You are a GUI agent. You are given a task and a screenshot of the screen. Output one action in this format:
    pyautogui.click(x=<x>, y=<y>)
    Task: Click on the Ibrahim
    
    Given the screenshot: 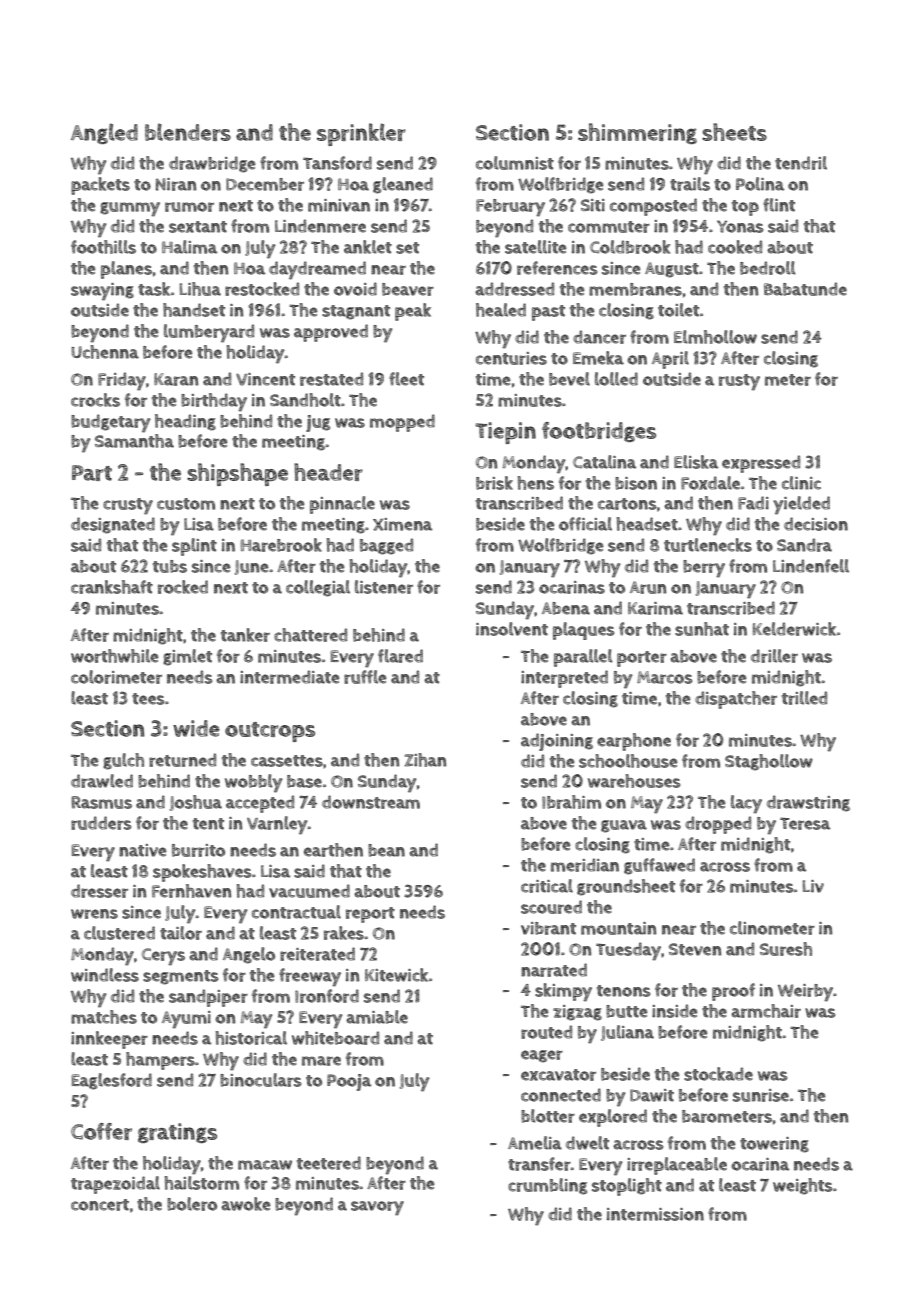 What is the action you would take?
    pyautogui.click(x=571, y=802)
